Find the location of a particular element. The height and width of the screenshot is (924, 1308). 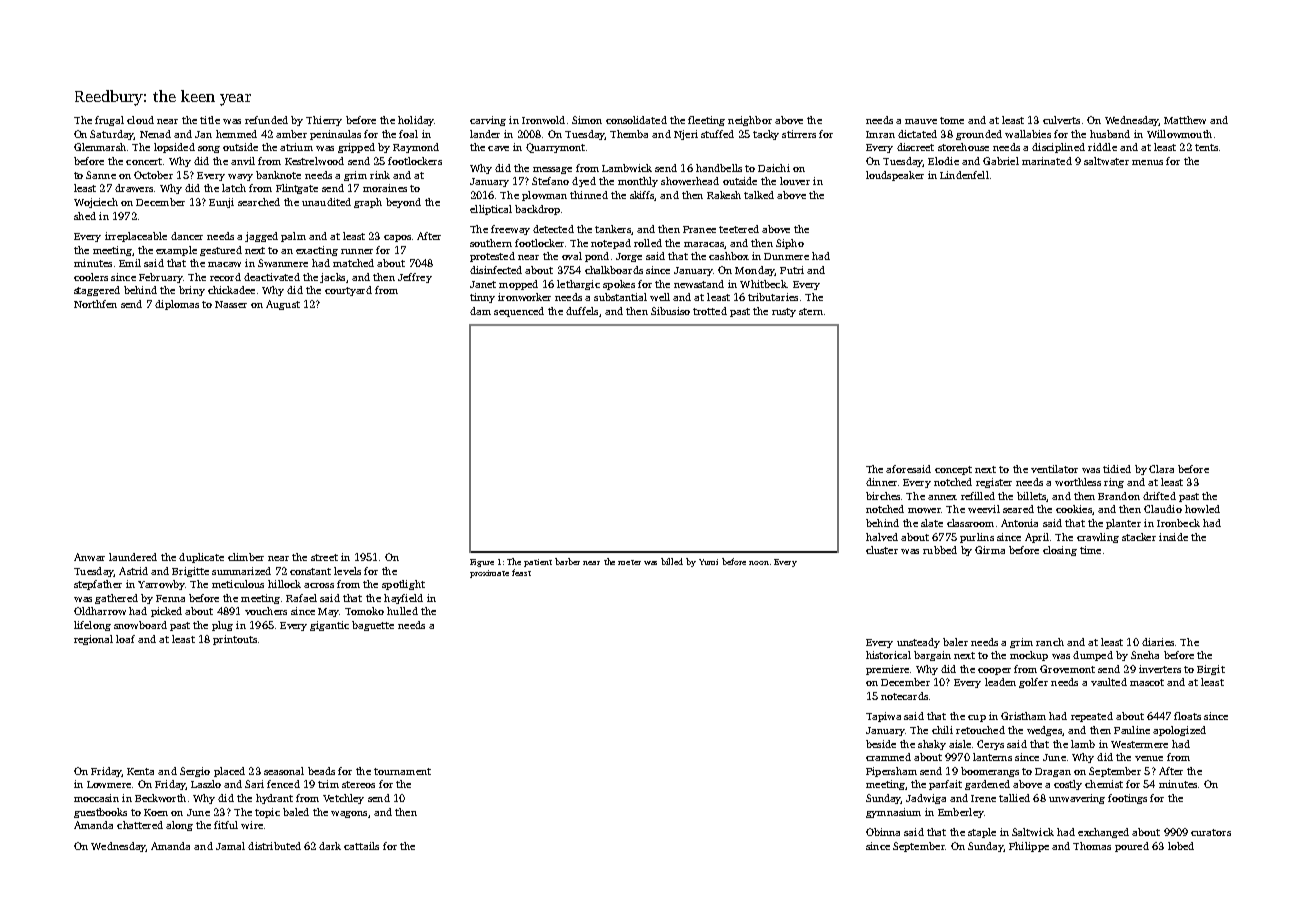

Sneha is located at coordinates (1145, 655).
